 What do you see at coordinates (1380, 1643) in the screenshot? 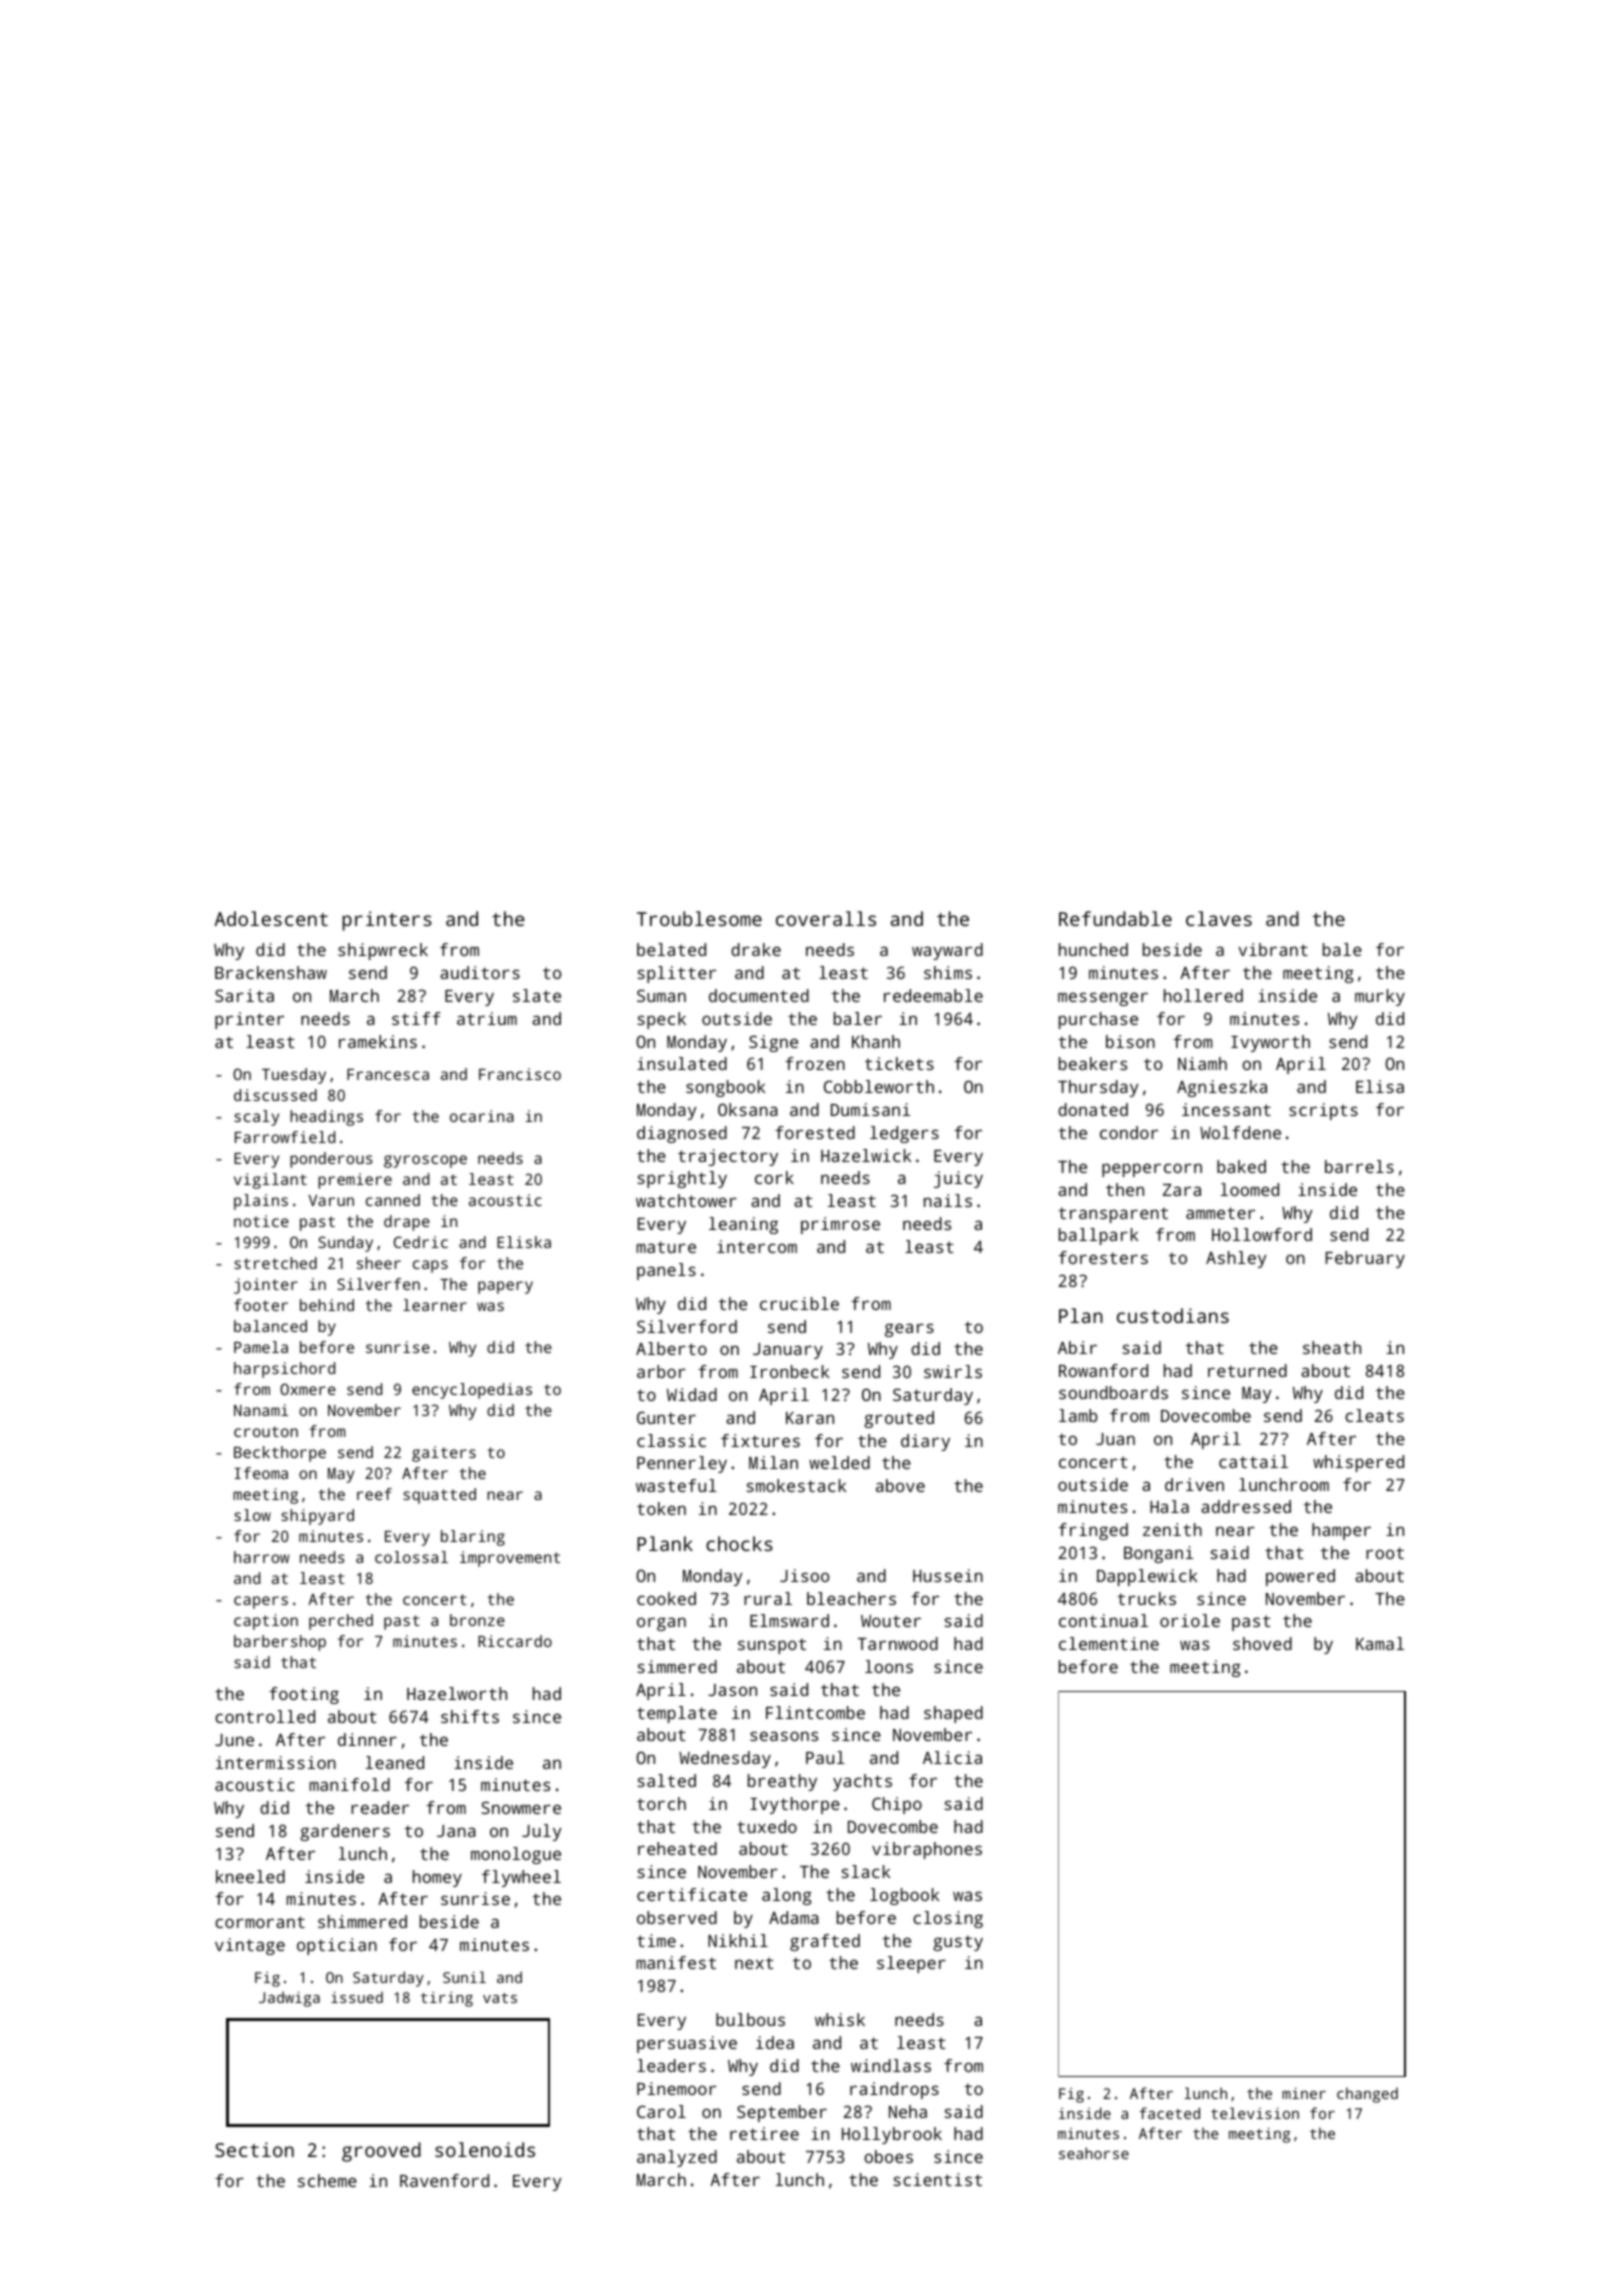
I see `Kamal` at bounding box center [1380, 1643].
